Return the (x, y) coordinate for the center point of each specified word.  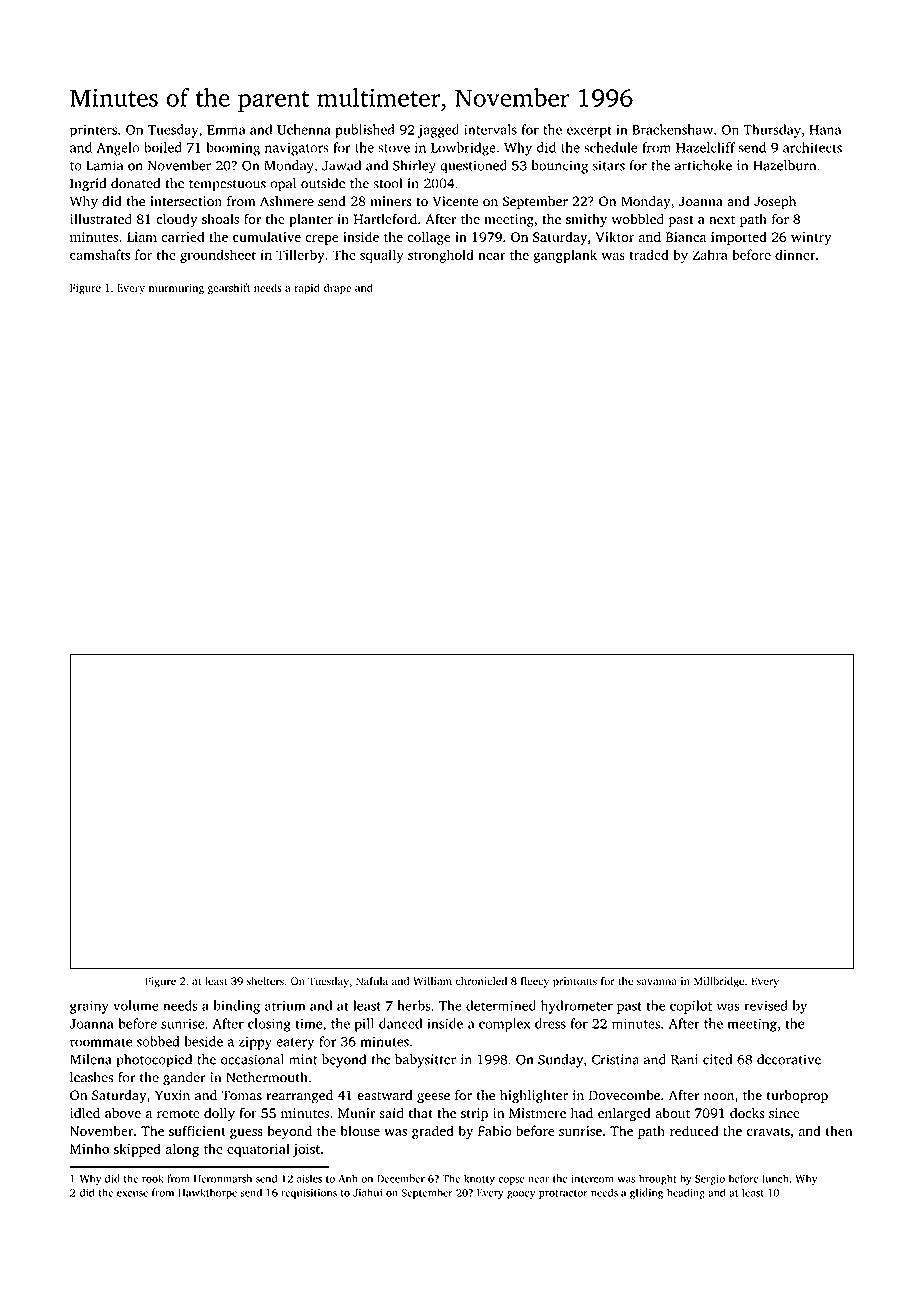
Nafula (372, 981)
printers (93, 131)
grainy (89, 1007)
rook (153, 1178)
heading (686, 1193)
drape (337, 289)
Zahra (710, 254)
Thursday (772, 131)
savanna (657, 982)
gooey (521, 1195)
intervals (490, 129)
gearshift (229, 289)
